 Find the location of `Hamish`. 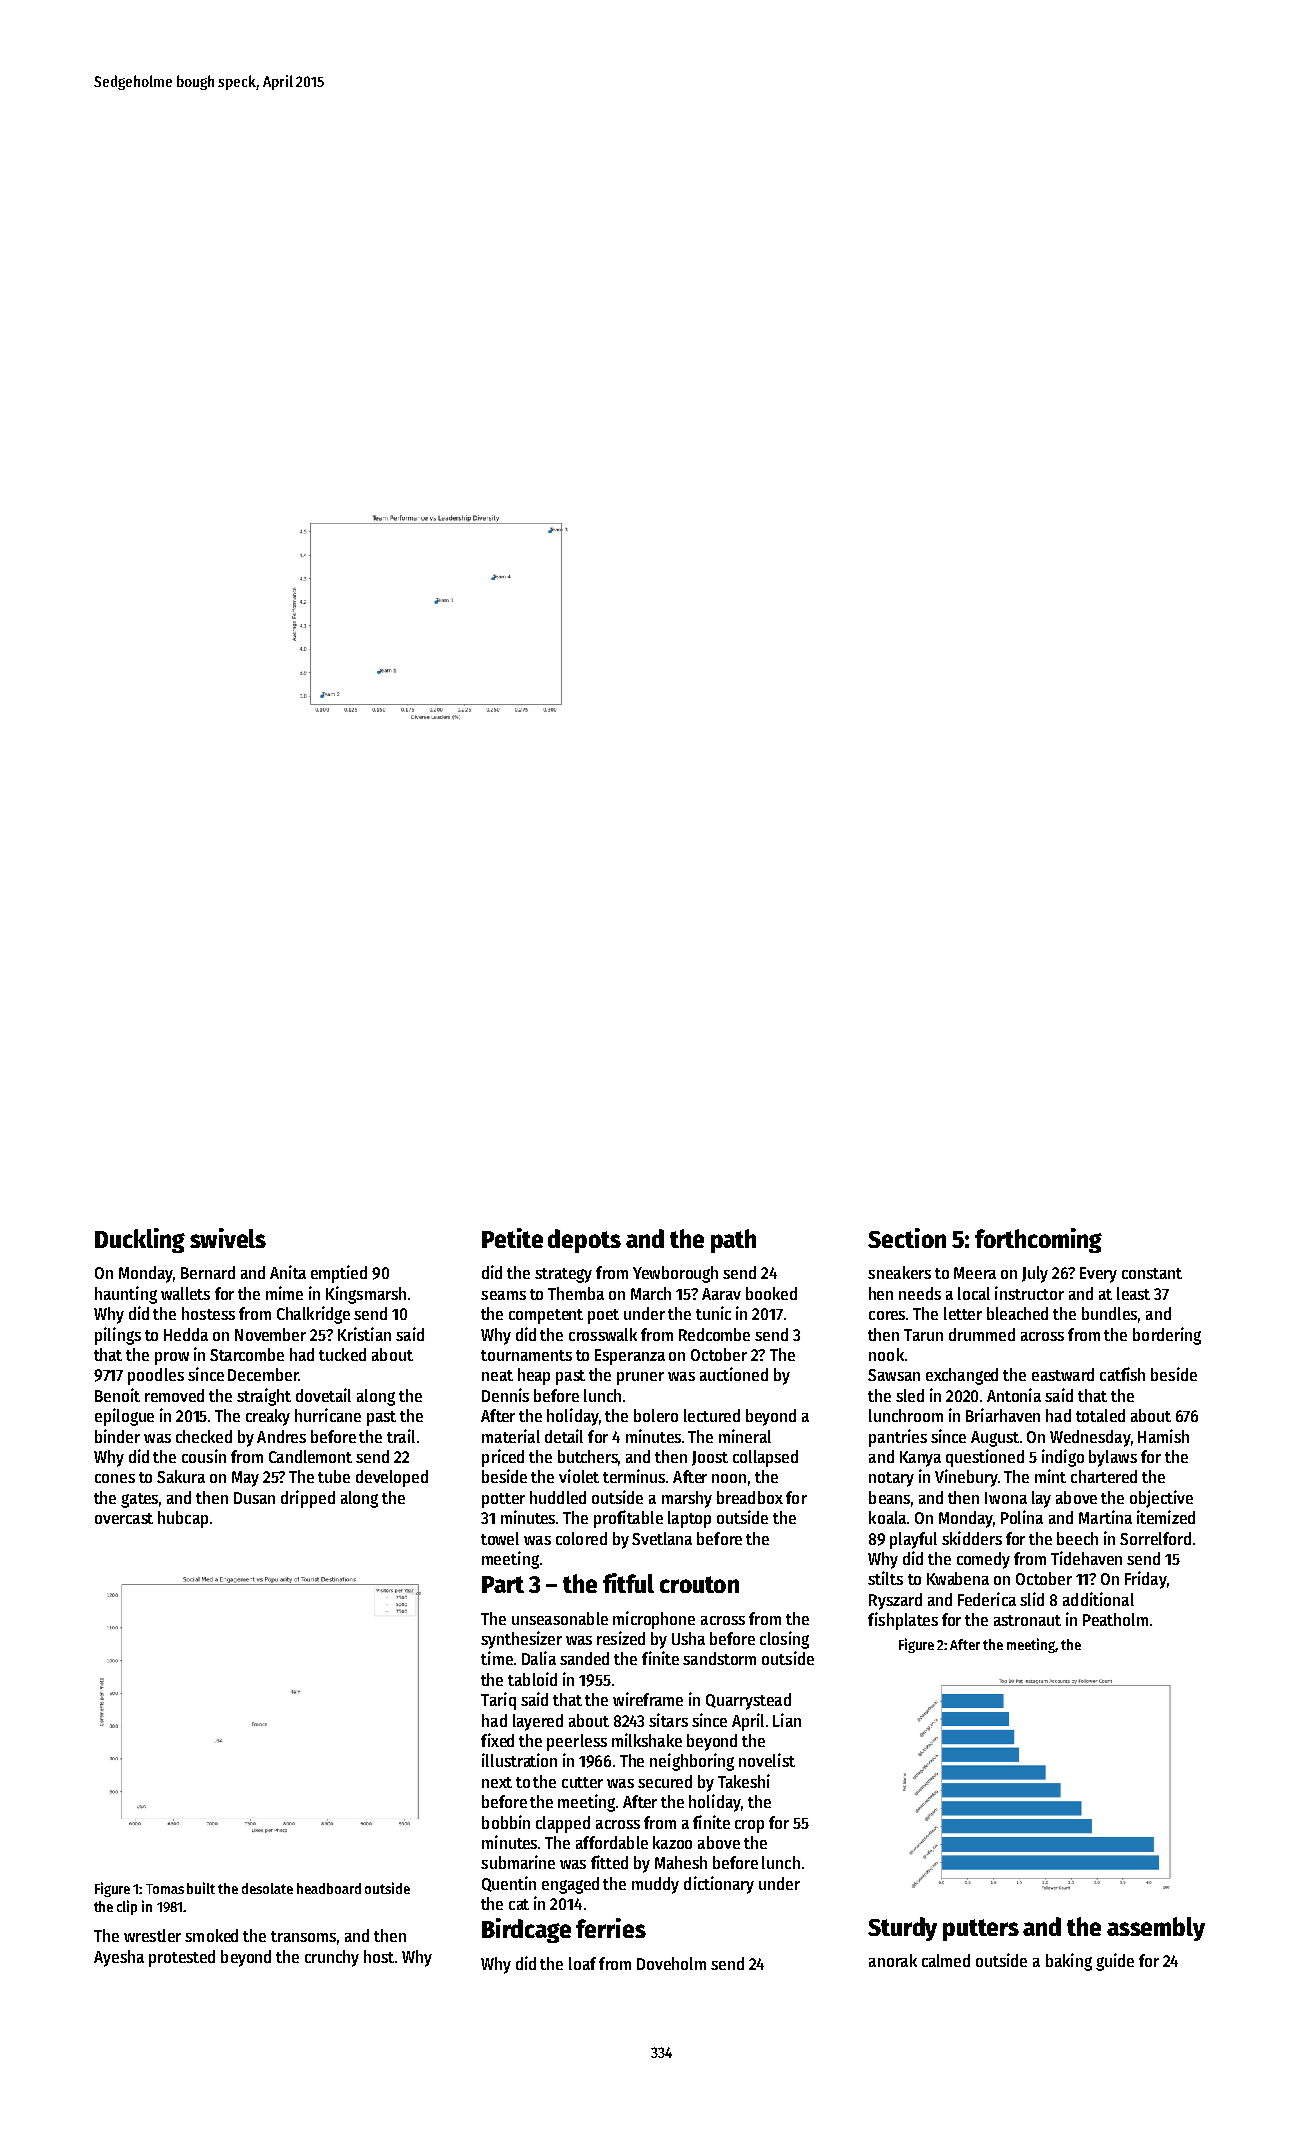

Hamish is located at coordinates (1163, 1436).
